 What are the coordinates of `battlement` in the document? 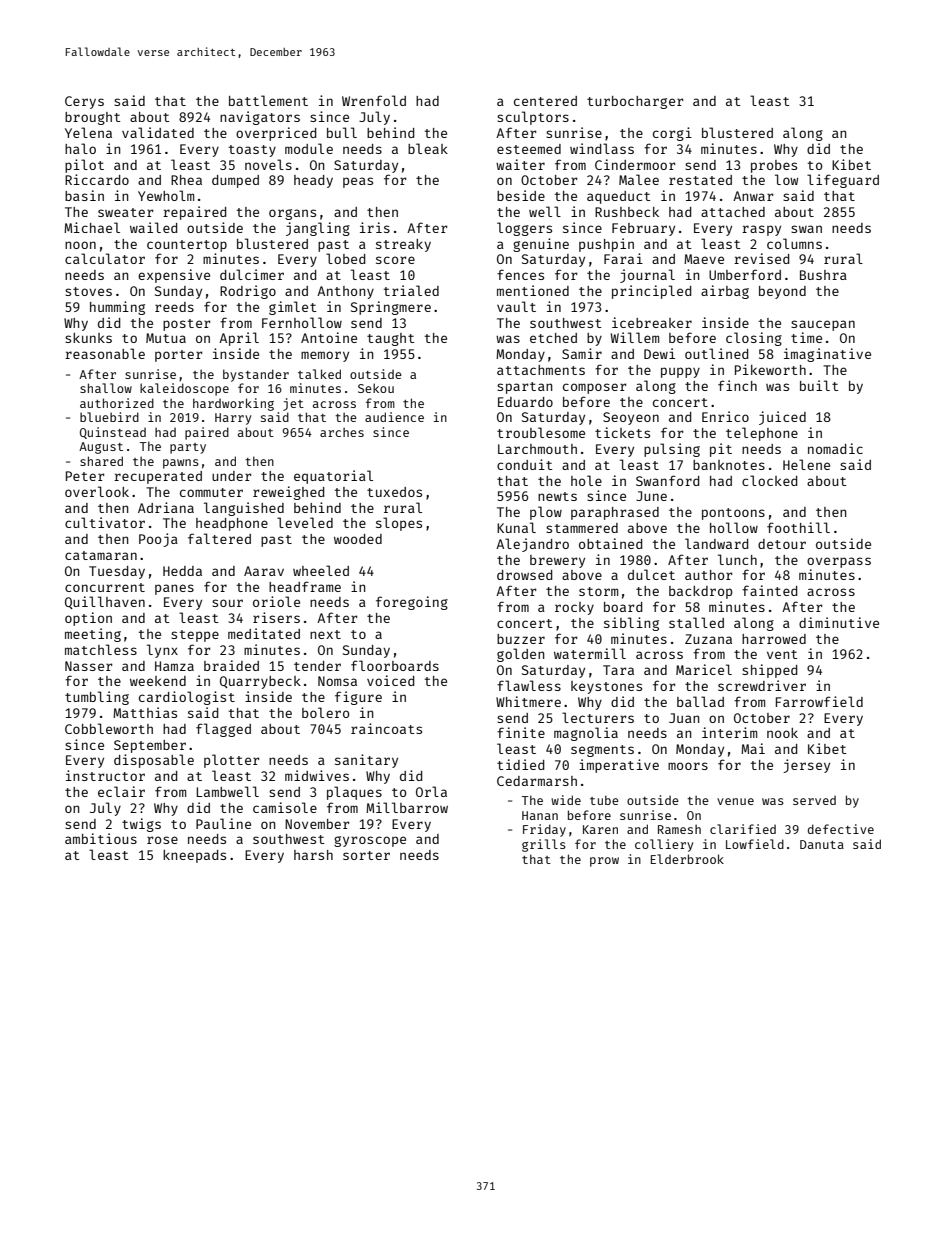 It's located at (268, 100).
